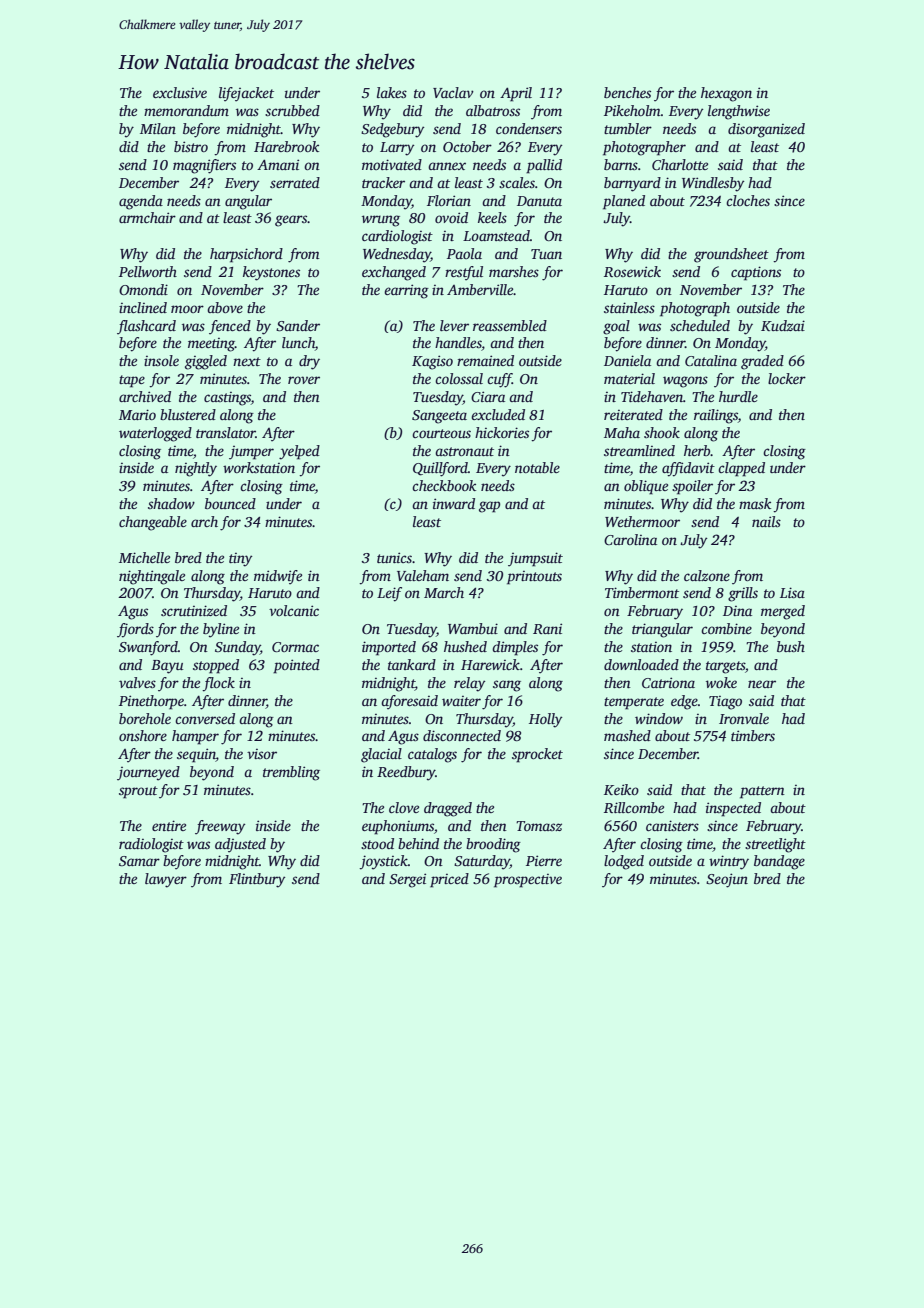 This document has height=1308, width=924. What do you see at coordinates (748, 200) in the document?
I see `cloches` at bounding box center [748, 200].
